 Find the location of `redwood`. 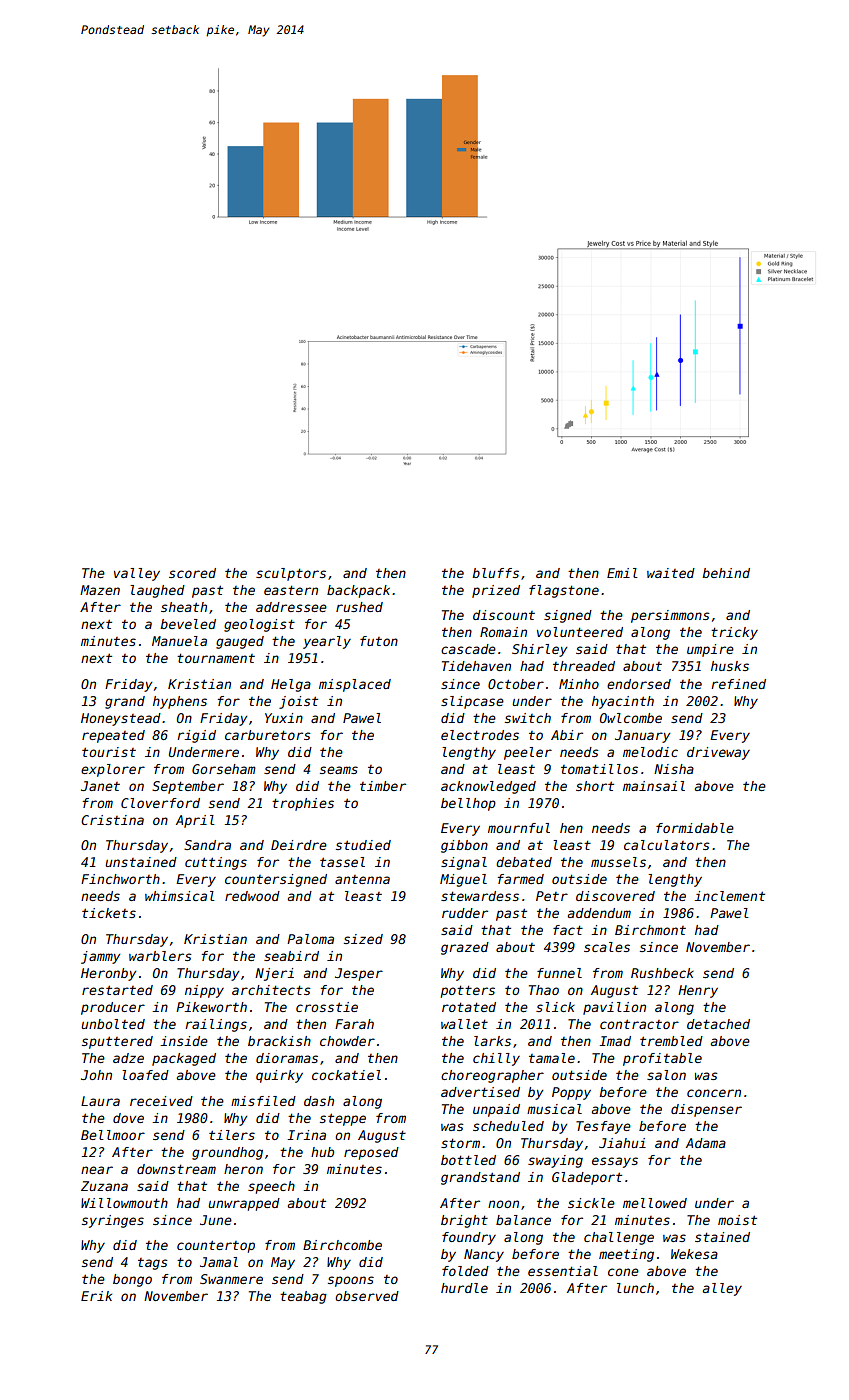

redwood is located at coordinates (252, 896).
